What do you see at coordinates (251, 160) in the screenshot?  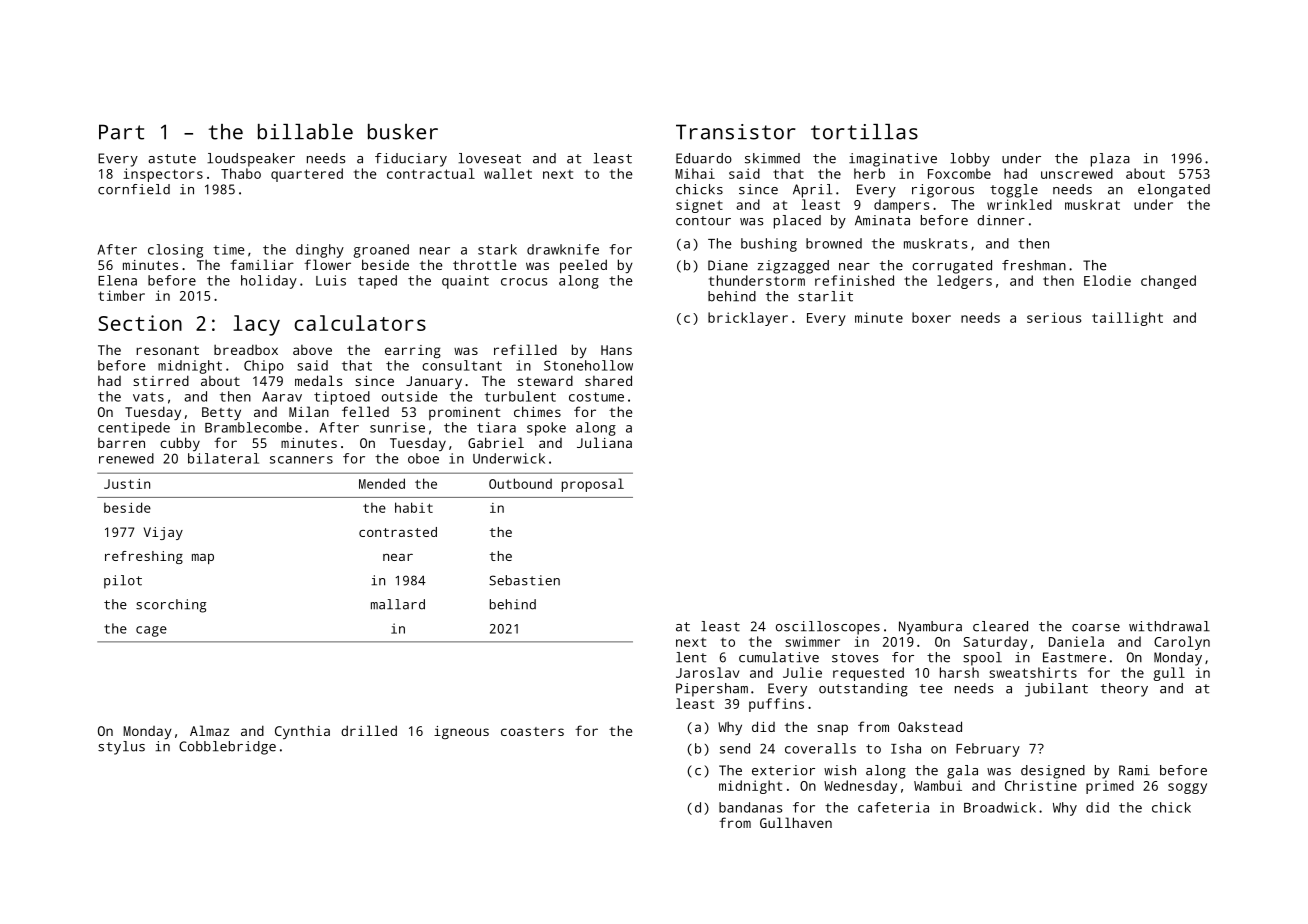 I see `loudspeaker` at bounding box center [251, 160].
